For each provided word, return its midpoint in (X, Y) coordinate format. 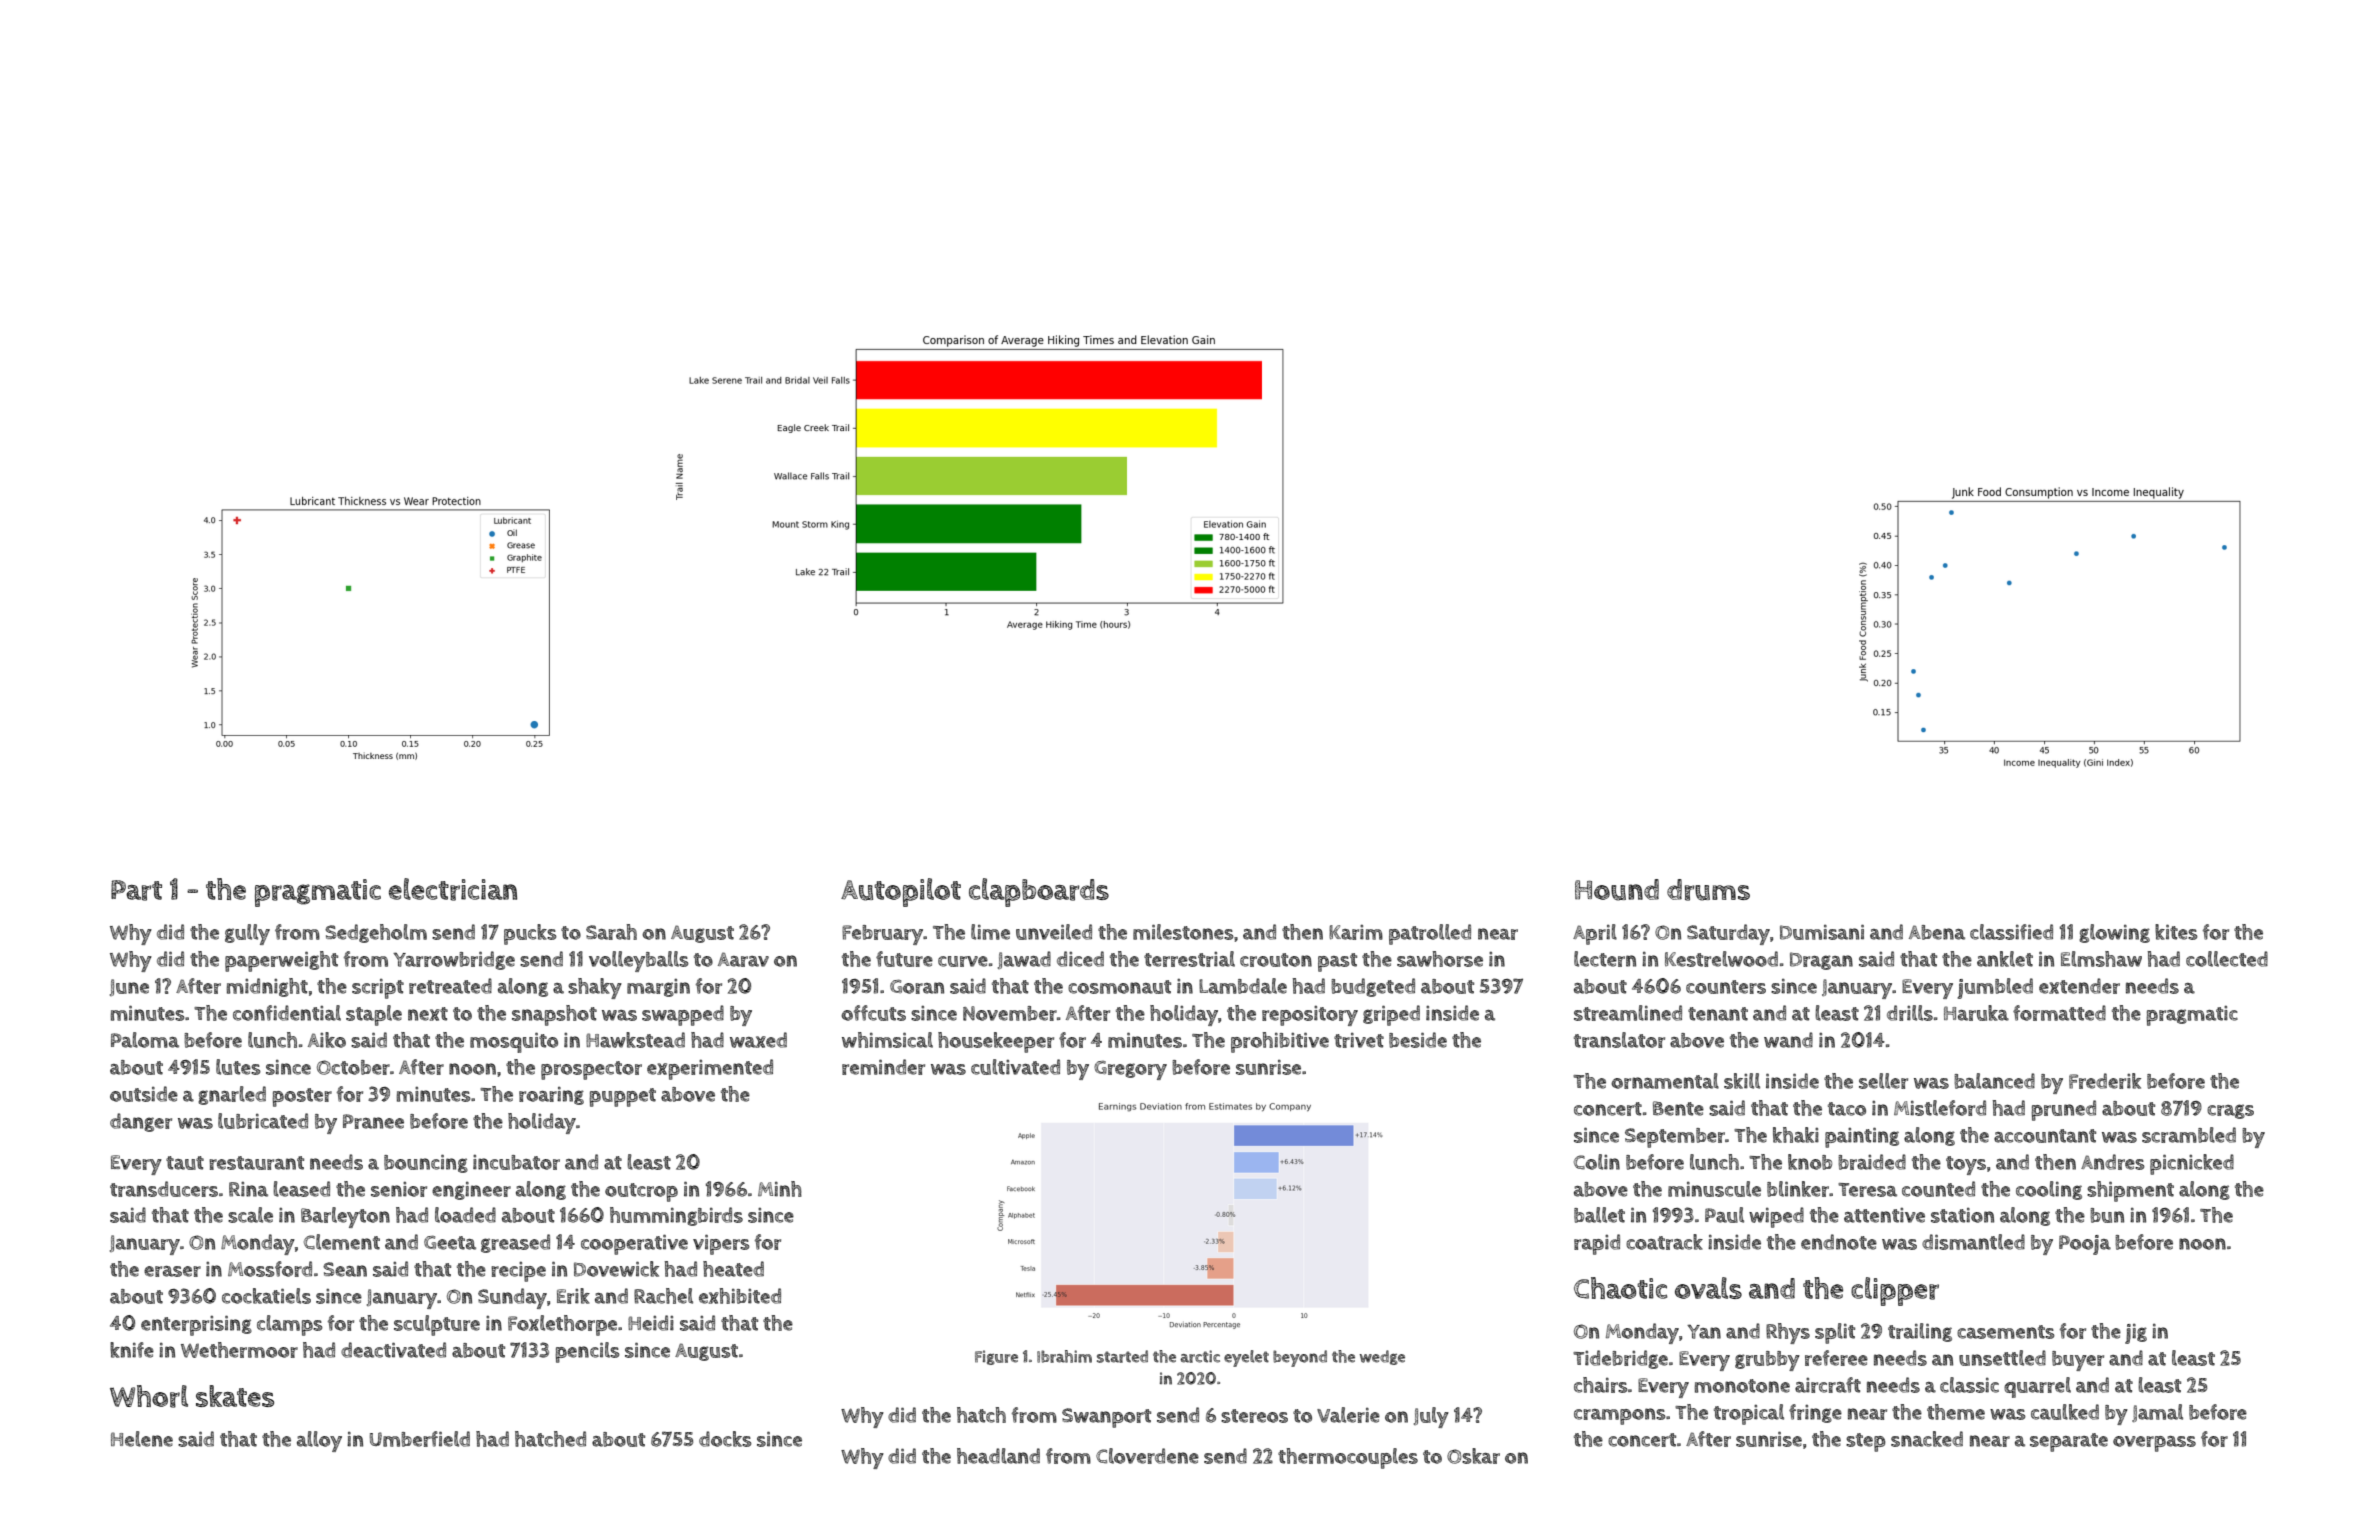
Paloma (145, 1040)
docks (725, 1439)
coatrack (1664, 1242)
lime (990, 932)
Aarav (743, 959)
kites (2176, 932)
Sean (345, 1269)
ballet (1599, 1215)
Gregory (1130, 1070)
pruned (2063, 1110)
